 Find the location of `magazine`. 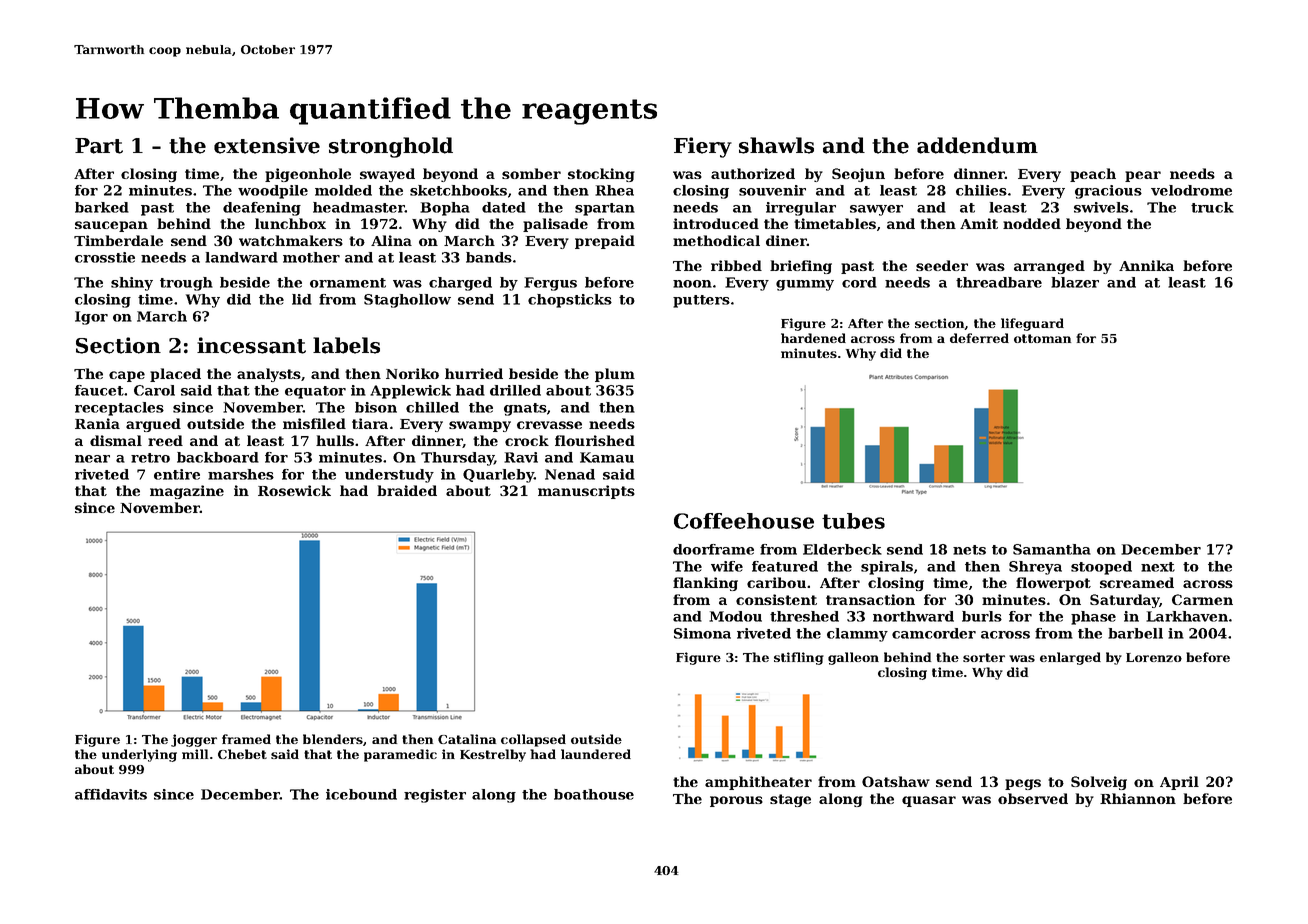

magazine is located at coordinates (187, 492).
